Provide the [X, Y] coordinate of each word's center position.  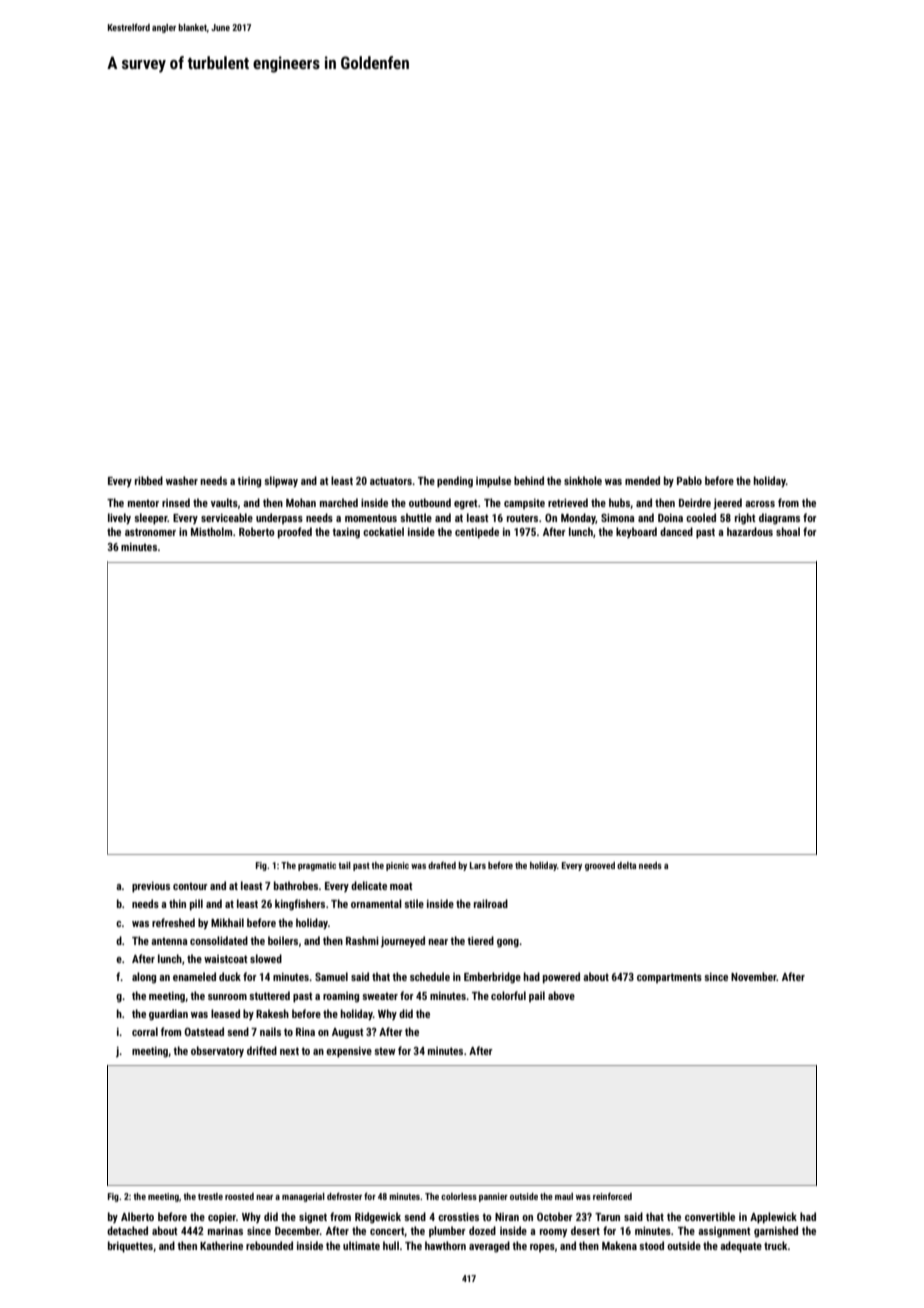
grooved [600, 866]
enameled [194, 976]
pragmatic [317, 866]
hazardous [750, 531]
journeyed [403, 941]
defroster [344, 1196]
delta [626, 865]
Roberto [257, 531]
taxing [346, 533]
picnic [397, 866]
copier [222, 1218]
